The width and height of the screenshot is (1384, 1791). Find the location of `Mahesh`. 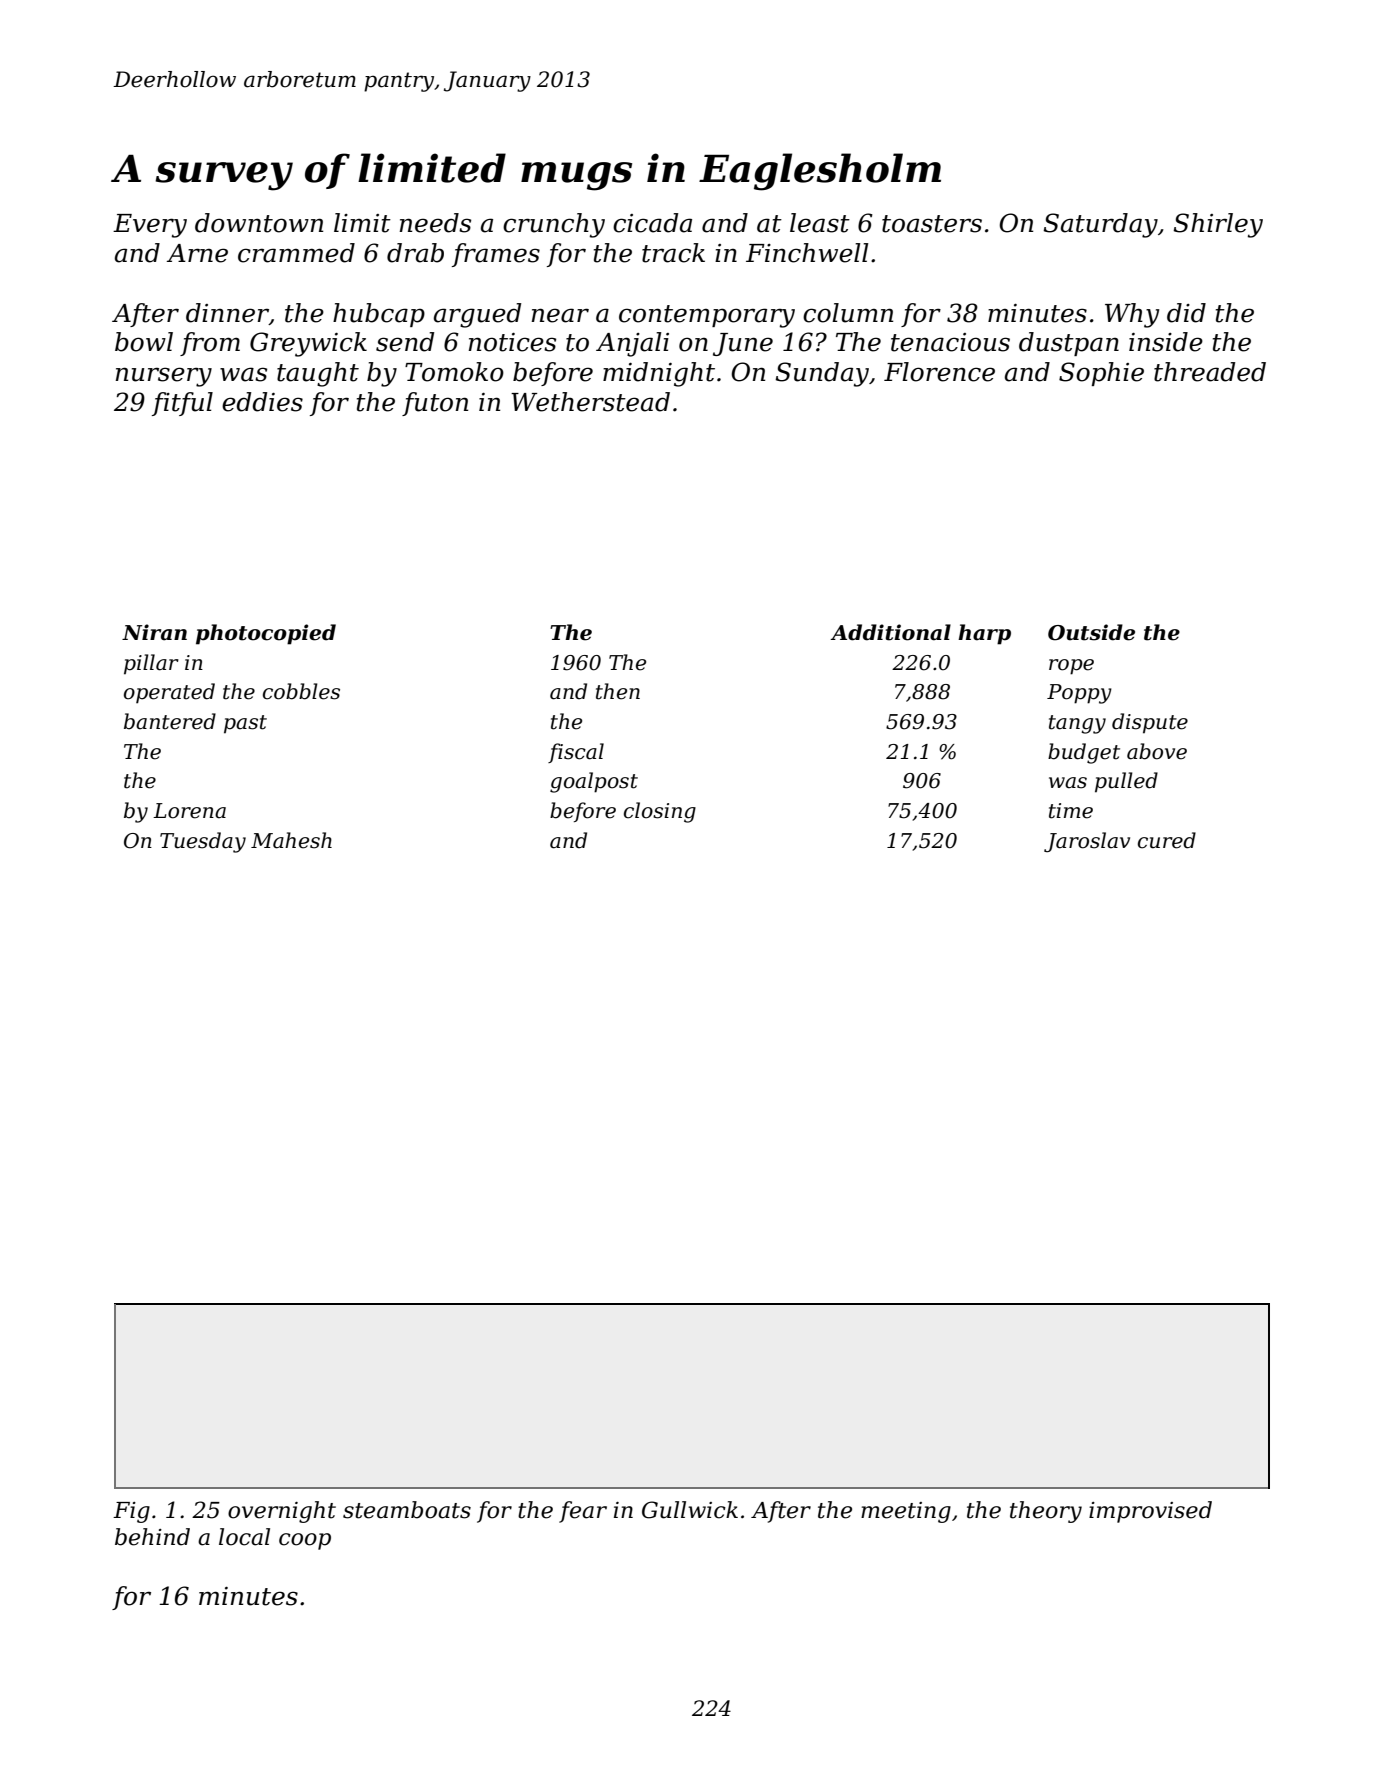

Mahesh is located at coordinates (291, 840).
